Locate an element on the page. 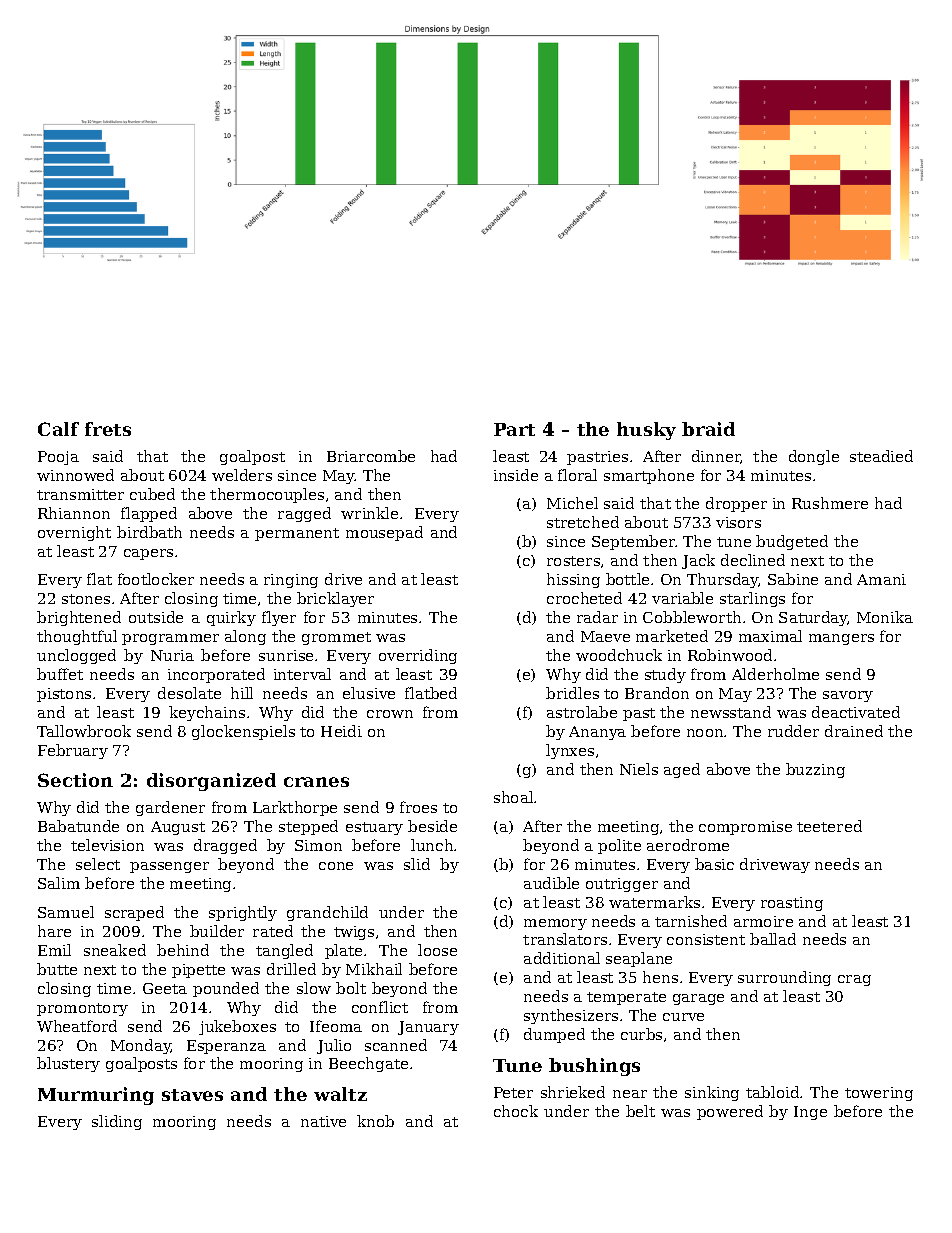 The width and height of the page is (952, 1233). frets is located at coordinates (108, 429).
